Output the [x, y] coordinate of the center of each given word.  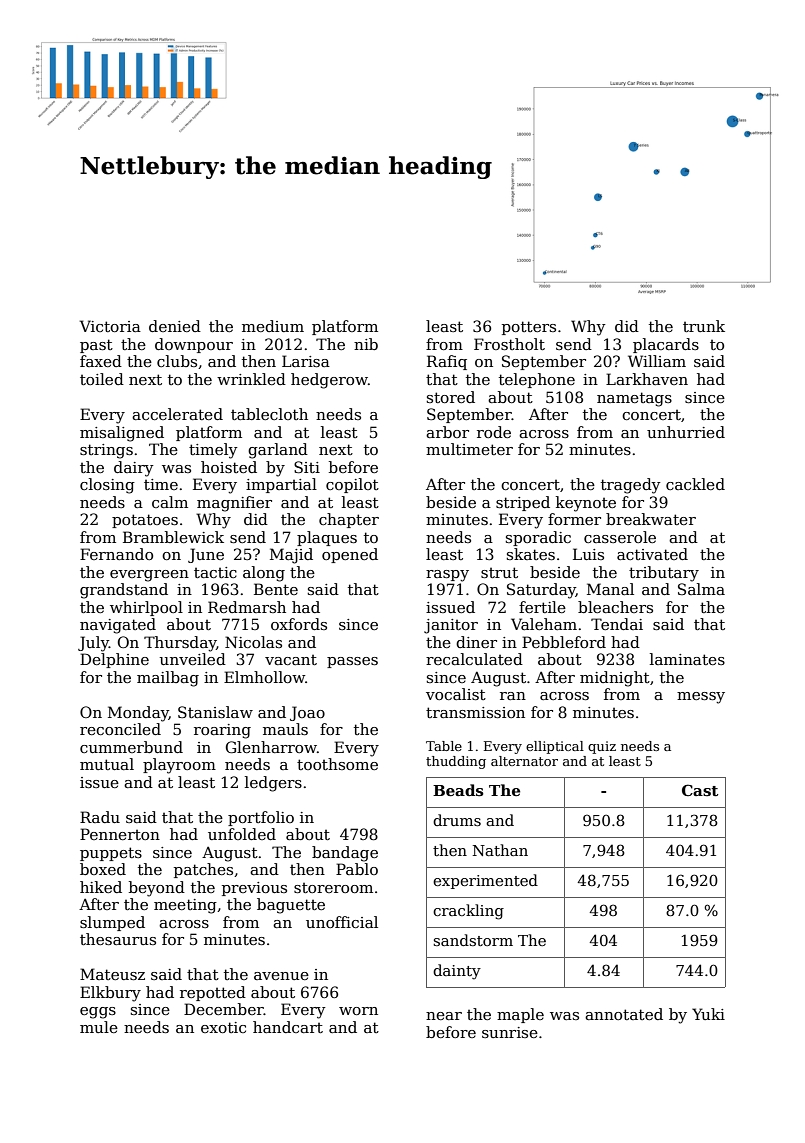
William [657, 361]
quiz [602, 747]
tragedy [631, 486]
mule [99, 1027]
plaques [327, 538]
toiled [102, 379]
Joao [307, 713]
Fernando [116, 554]
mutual [107, 764]
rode [494, 432]
